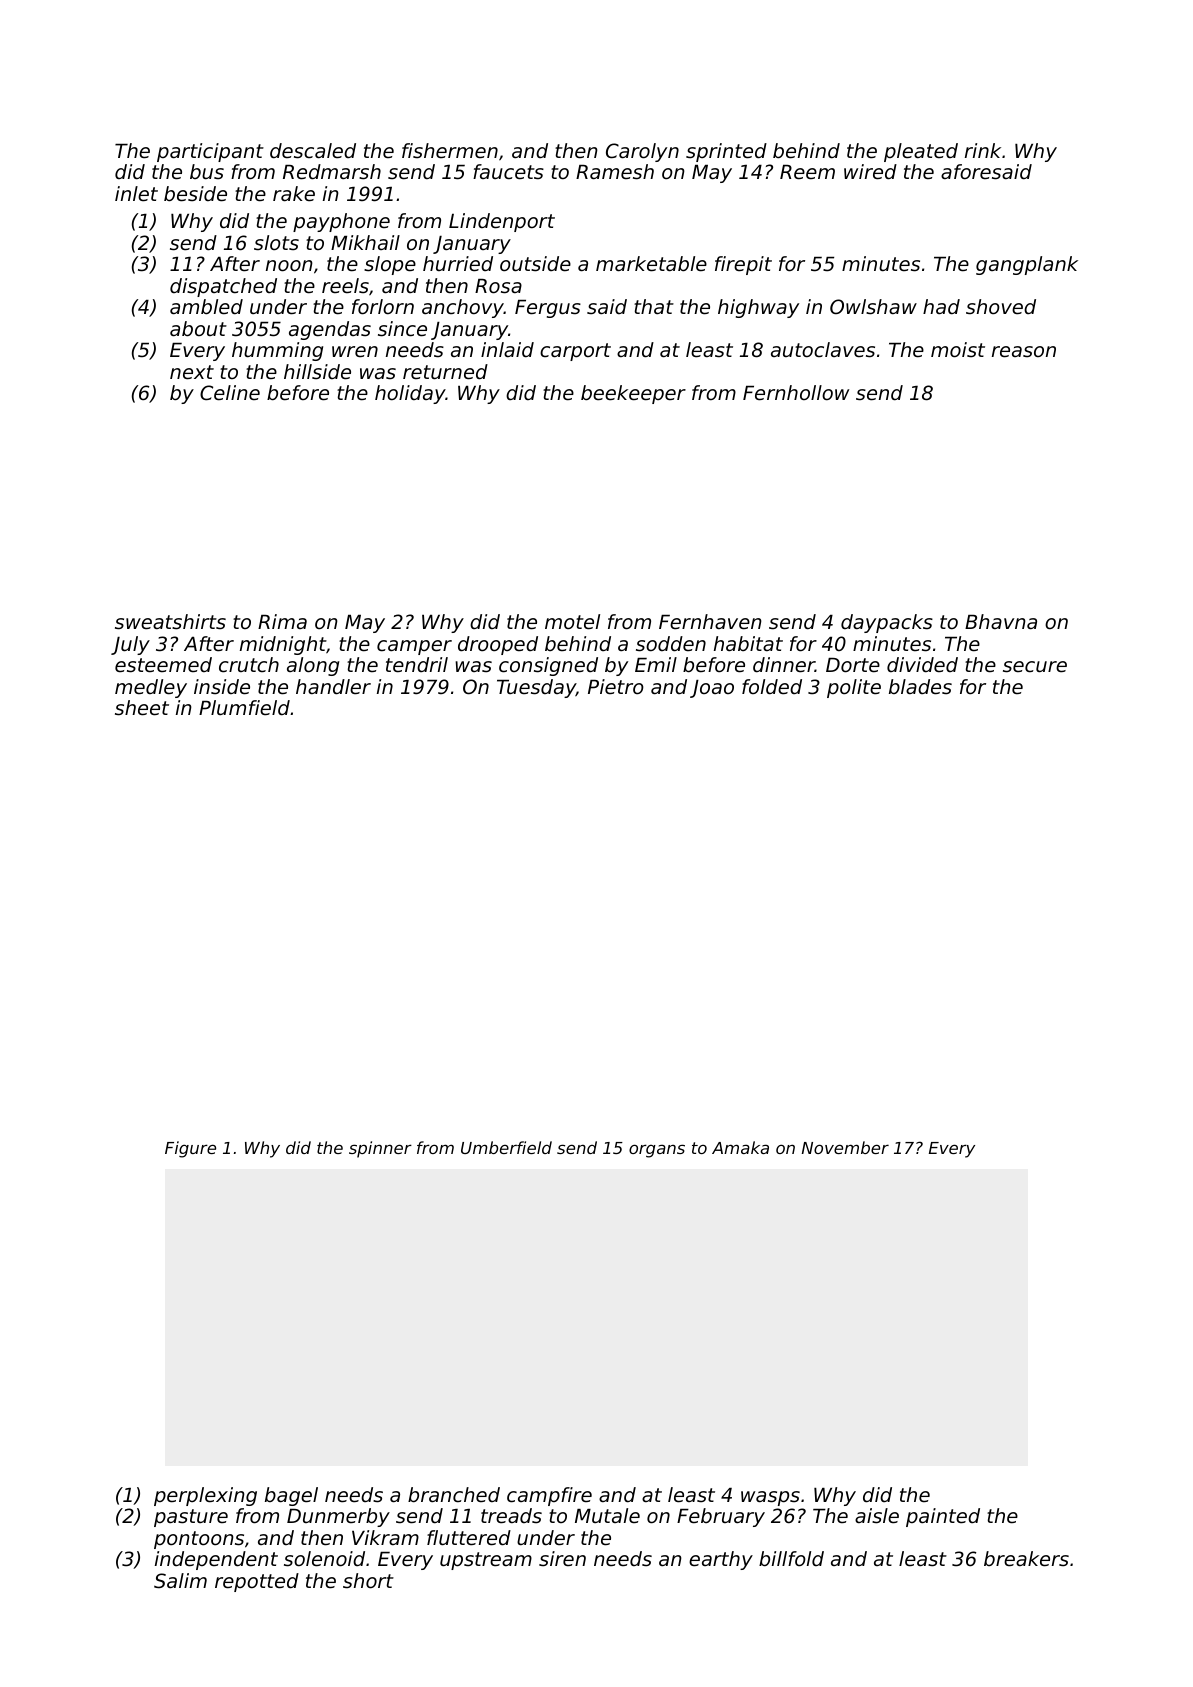 The image size is (1193, 1687). Describe the element at coordinates (210, 152) in the screenshot. I see `participant` at that location.
